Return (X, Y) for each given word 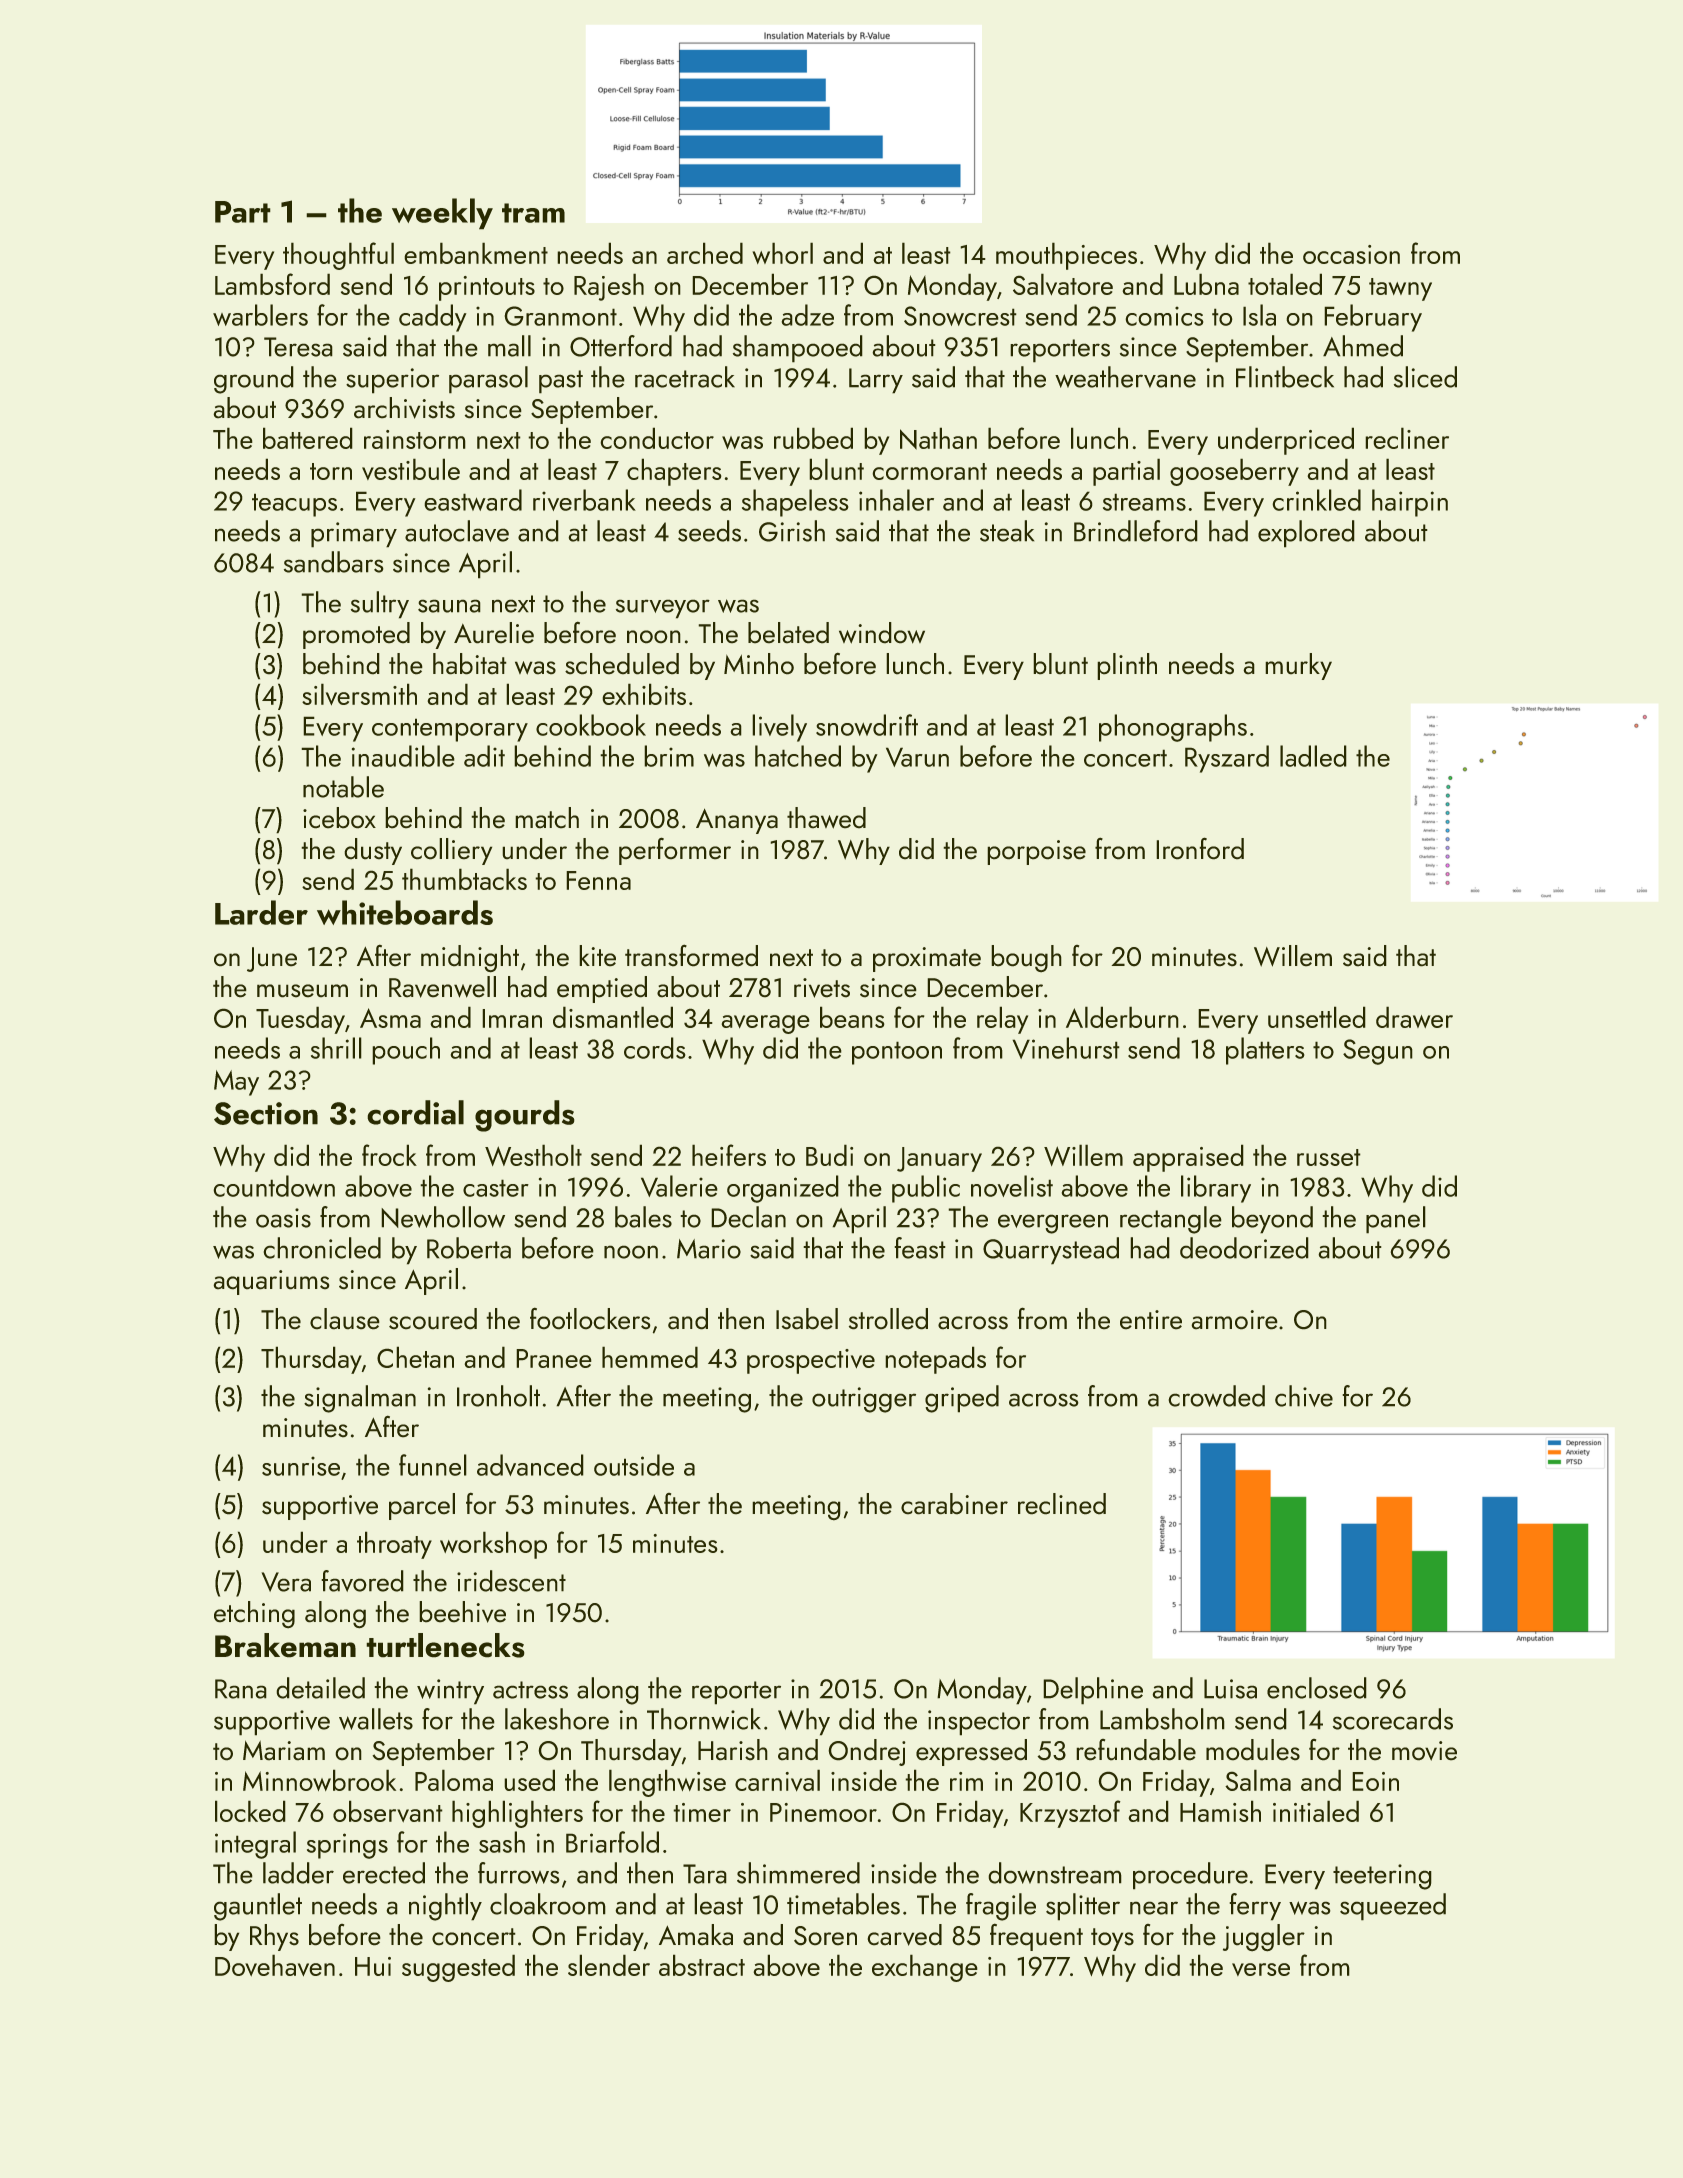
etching (254, 1615)
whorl (782, 253)
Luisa (1230, 1689)
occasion (1351, 254)
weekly (442, 214)
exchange (925, 1968)
